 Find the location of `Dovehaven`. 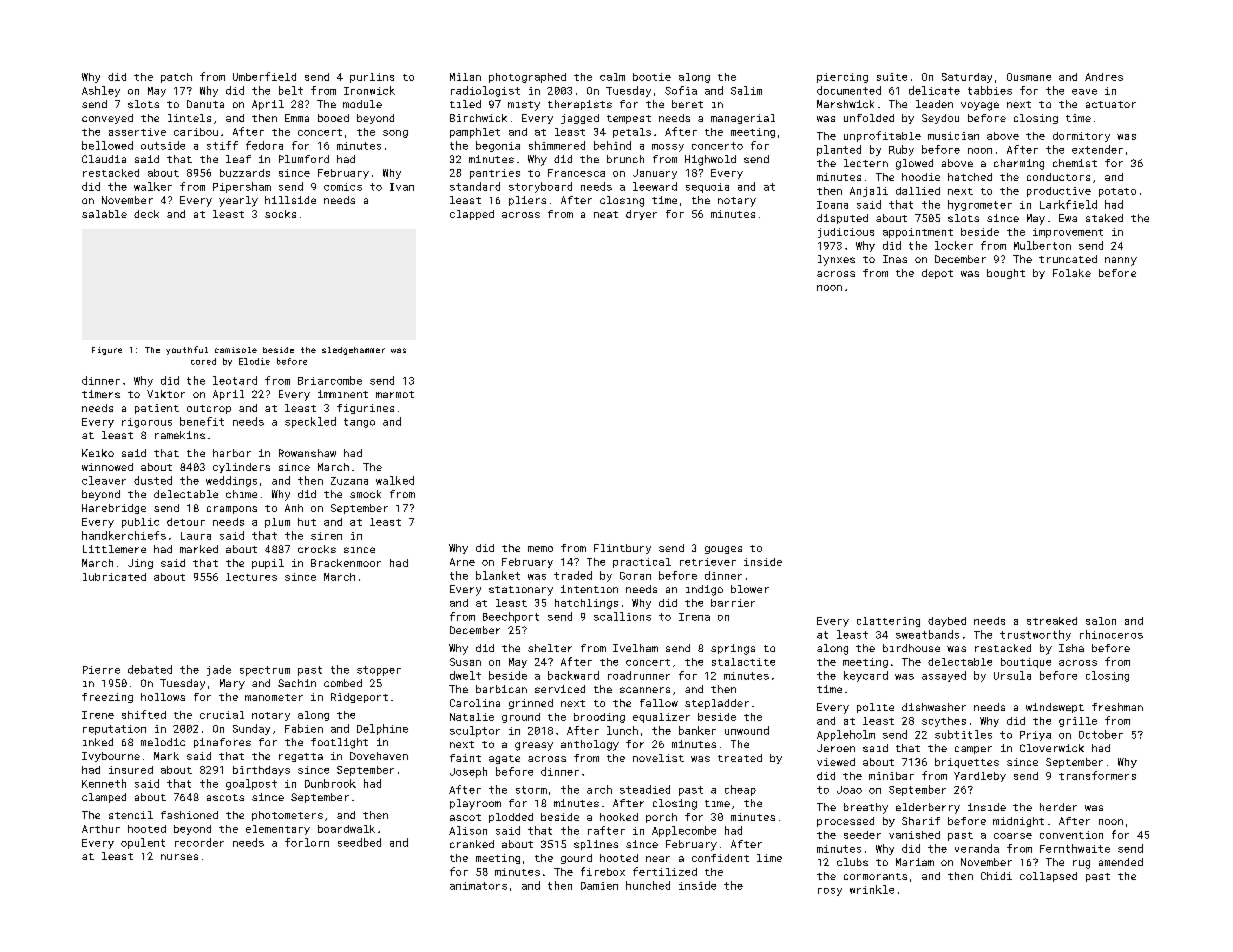

Dovehaven is located at coordinates (379, 756).
